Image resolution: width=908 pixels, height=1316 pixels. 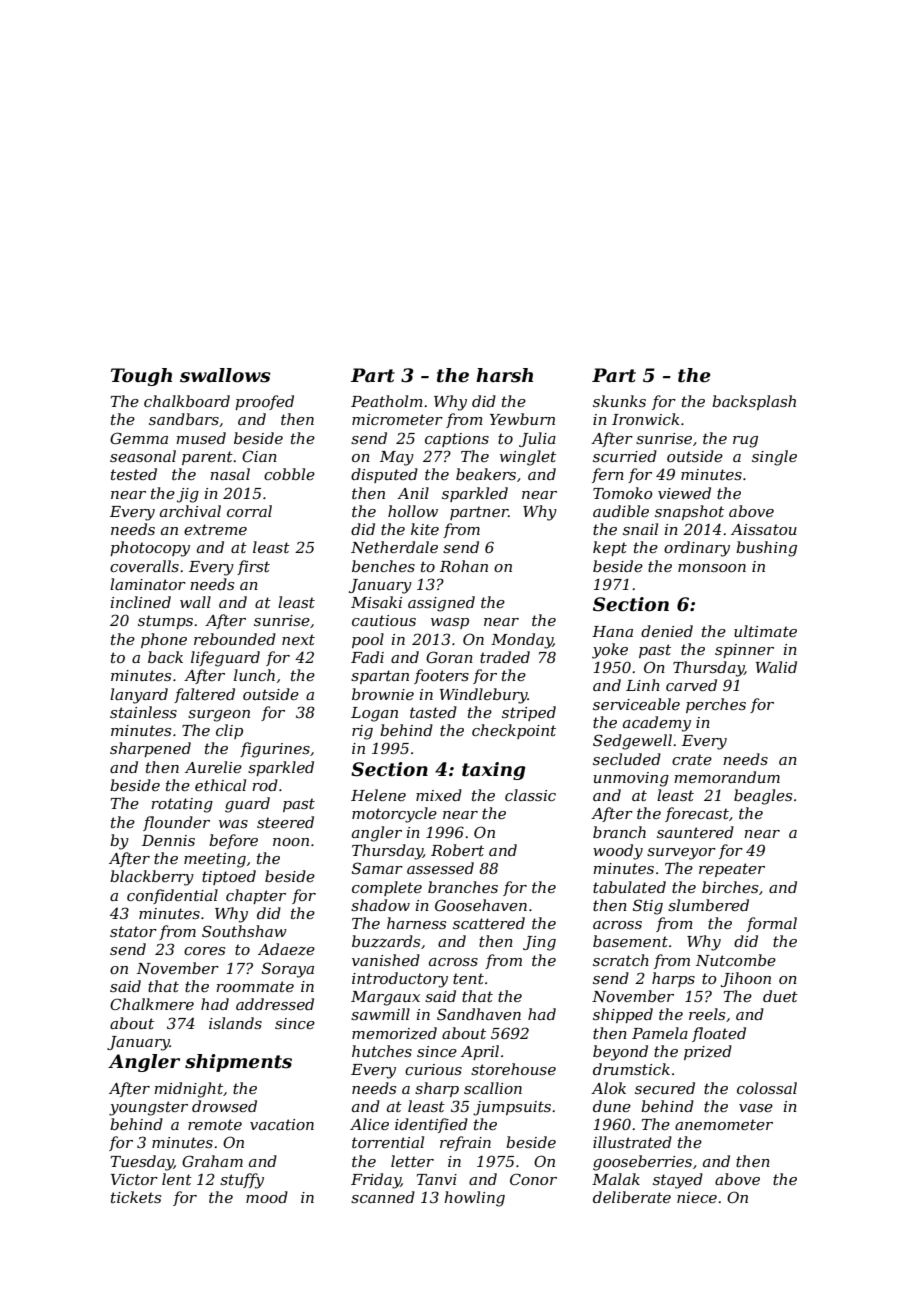 I want to click on Hana, so click(x=612, y=631).
